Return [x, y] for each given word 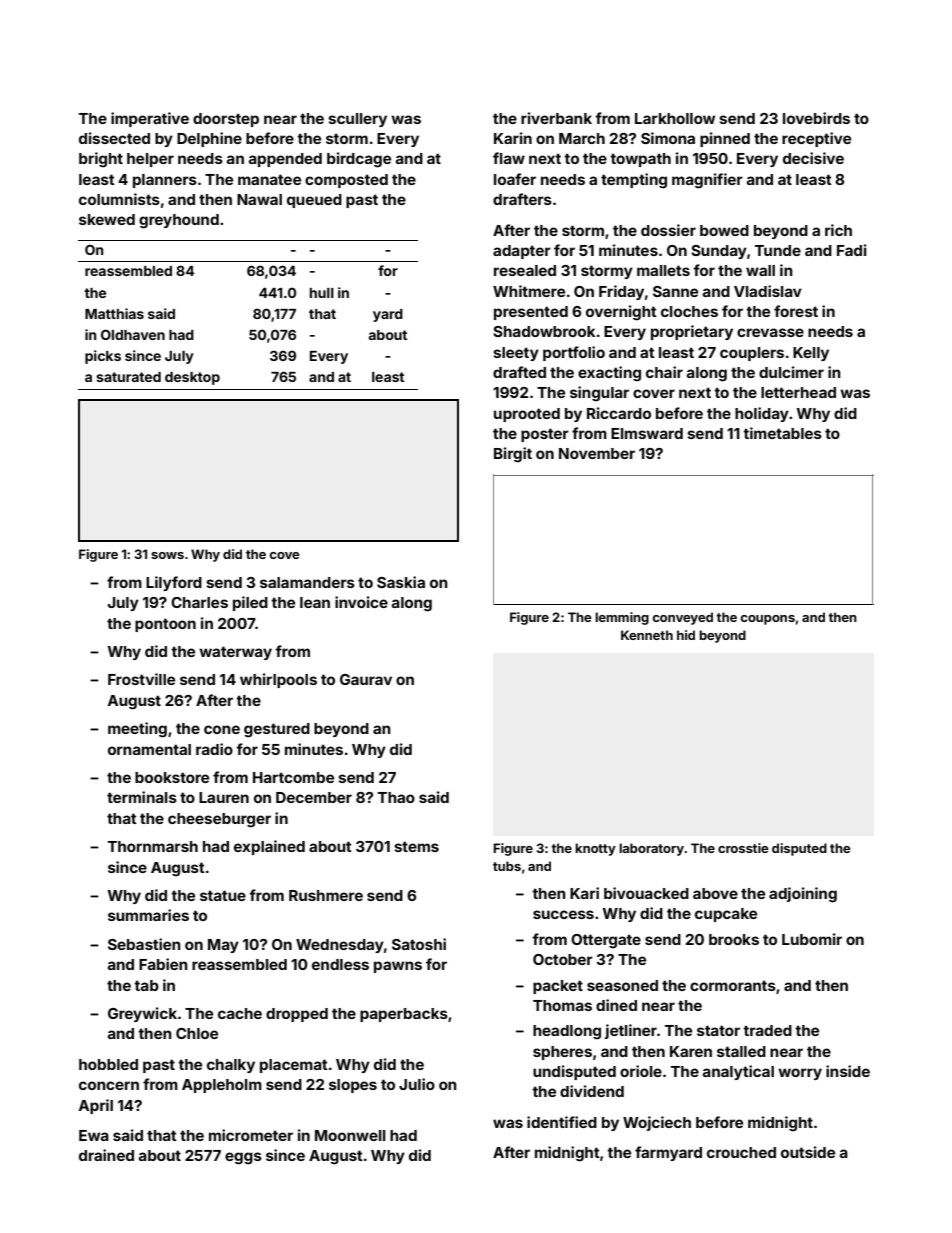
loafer [515, 179]
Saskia [401, 582]
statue [223, 895]
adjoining [803, 895]
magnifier [707, 181]
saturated [128, 377]
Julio [417, 1084]
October [563, 959]
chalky [231, 1066]
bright [101, 160]
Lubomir [812, 939]
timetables [782, 433]
